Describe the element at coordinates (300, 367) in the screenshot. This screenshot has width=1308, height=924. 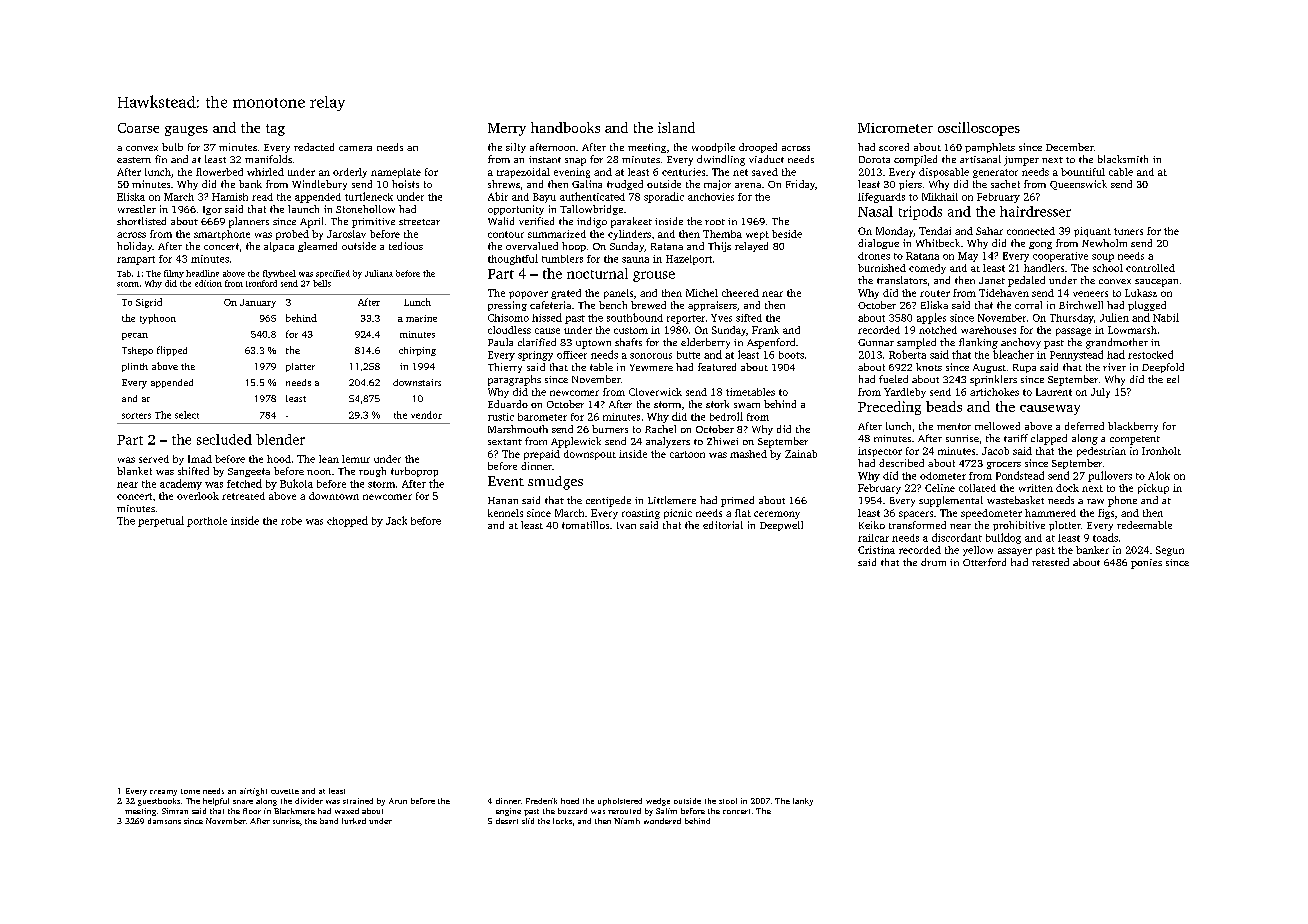
I see `platter` at that location.
